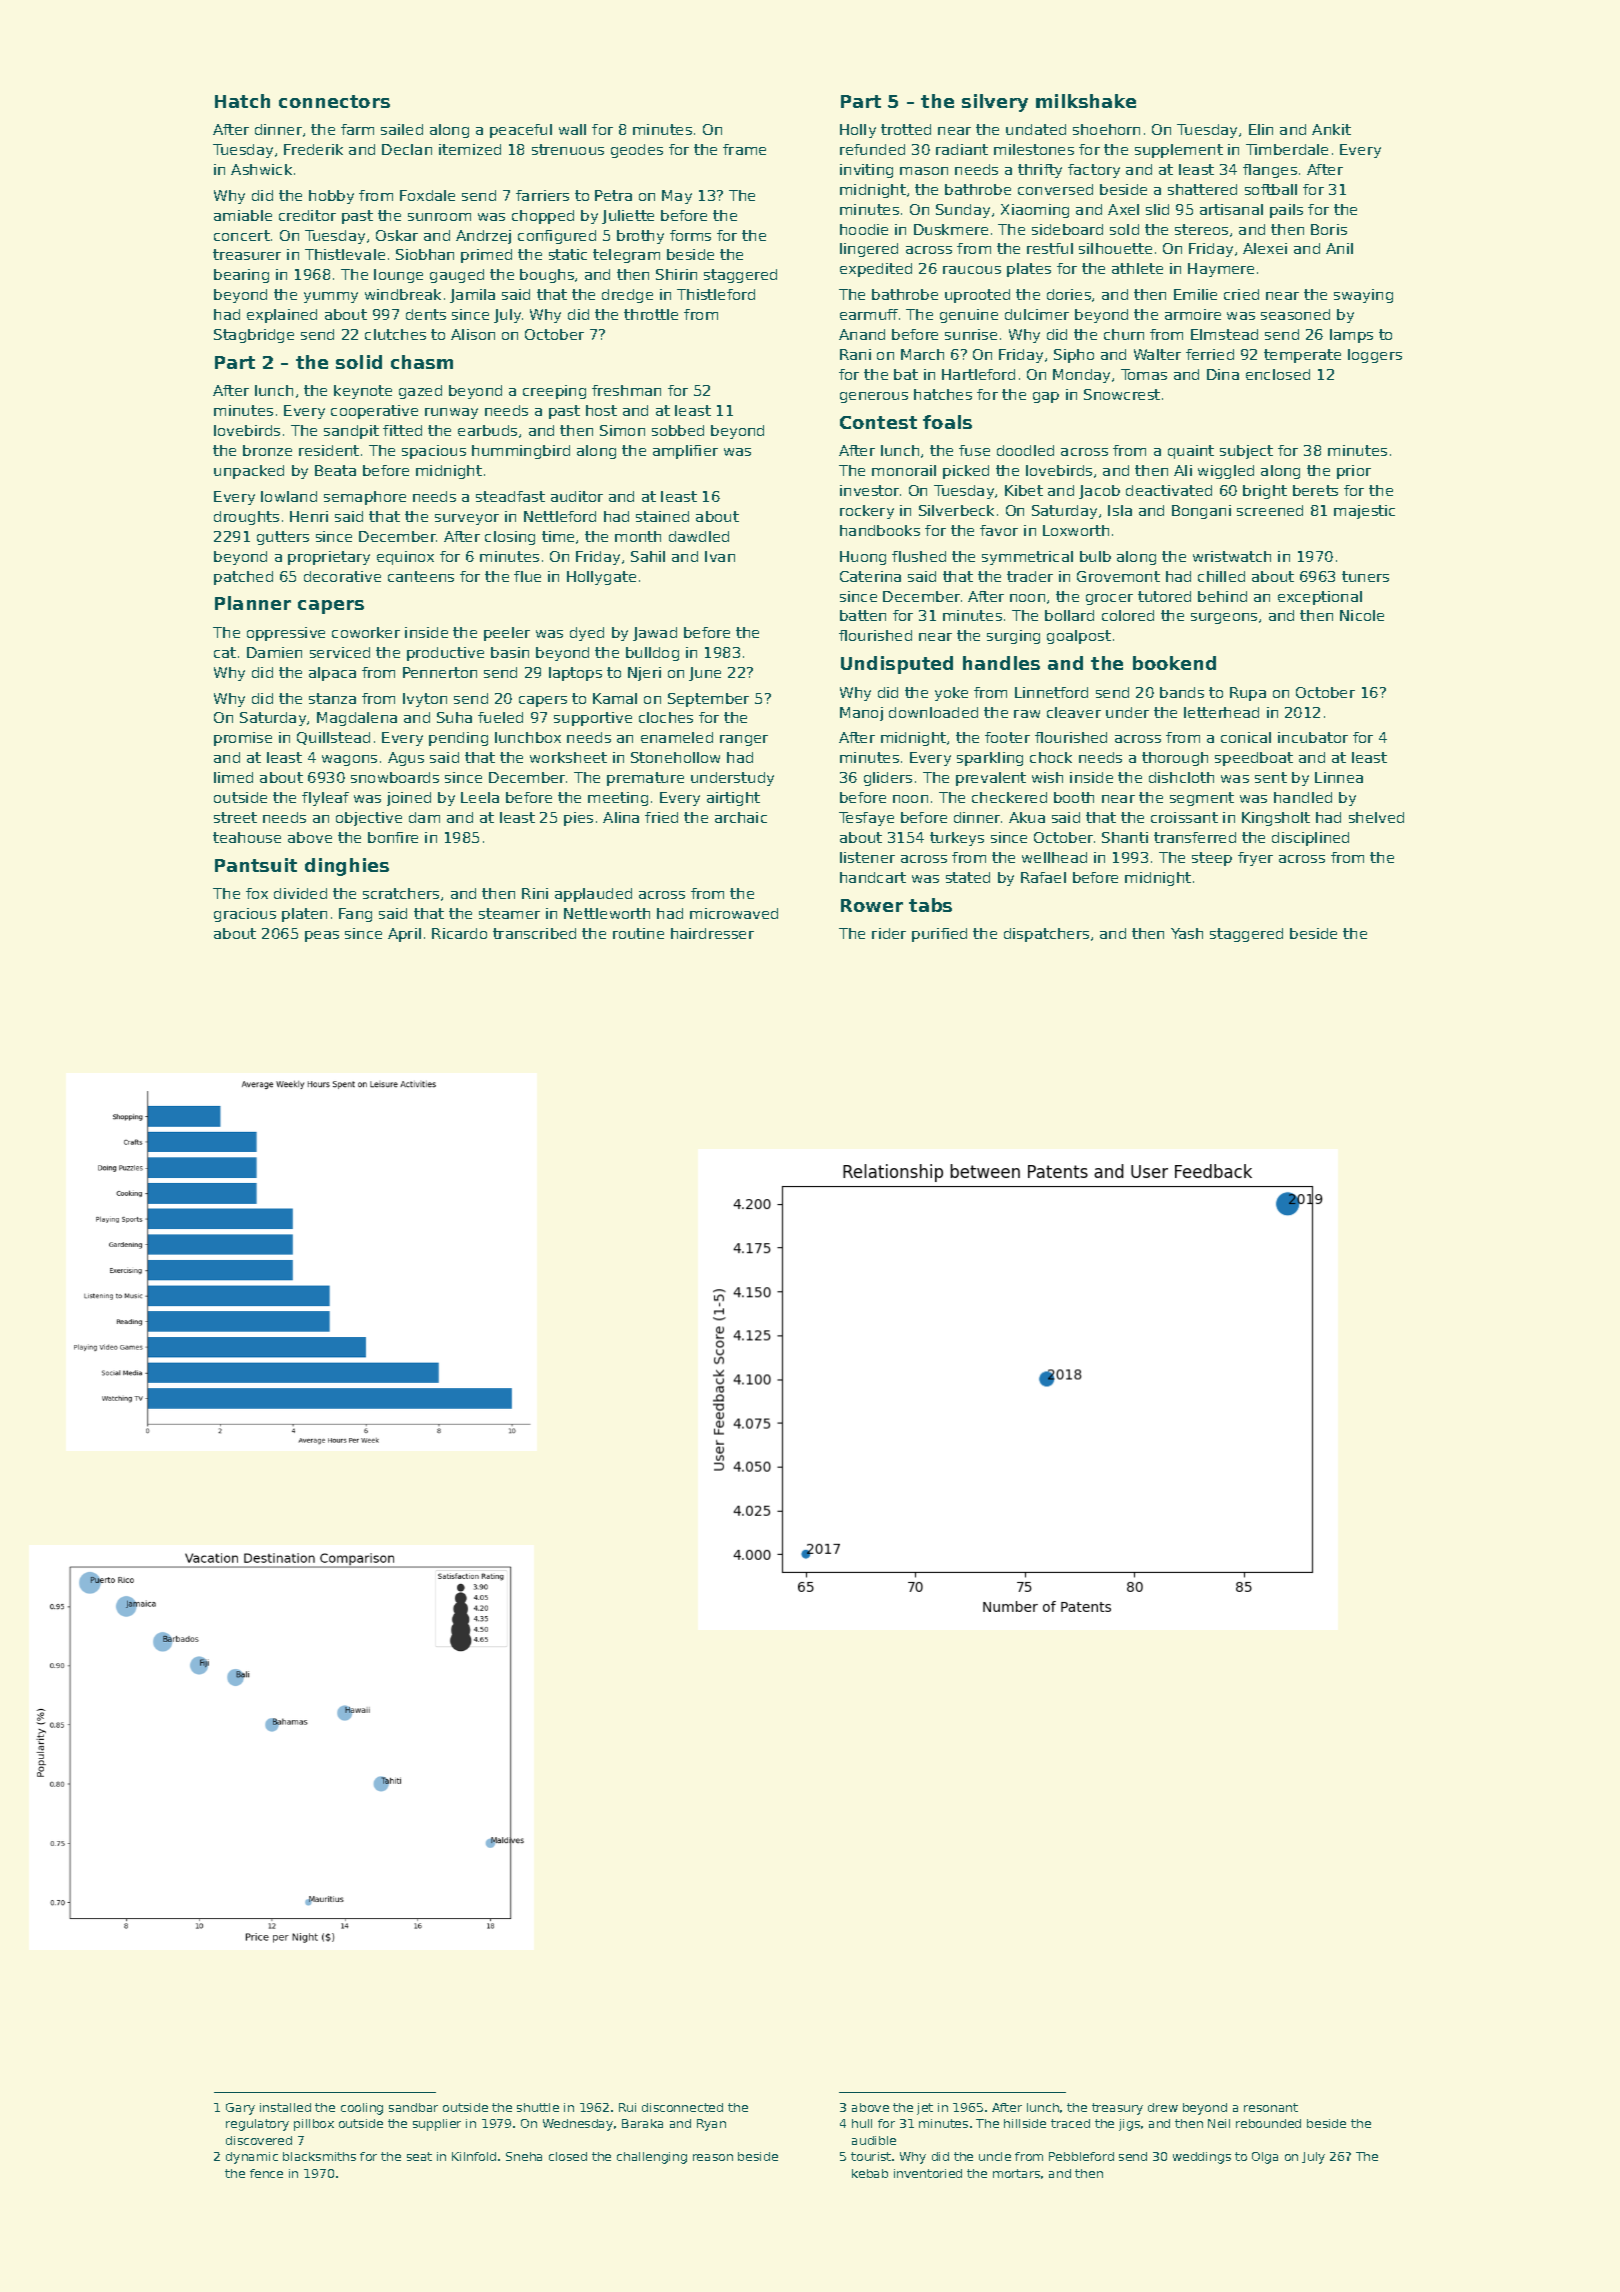  What do you see at coordinates (300, 893) in the screenshot?
I see `divided` at bounding box center [300, 893].
